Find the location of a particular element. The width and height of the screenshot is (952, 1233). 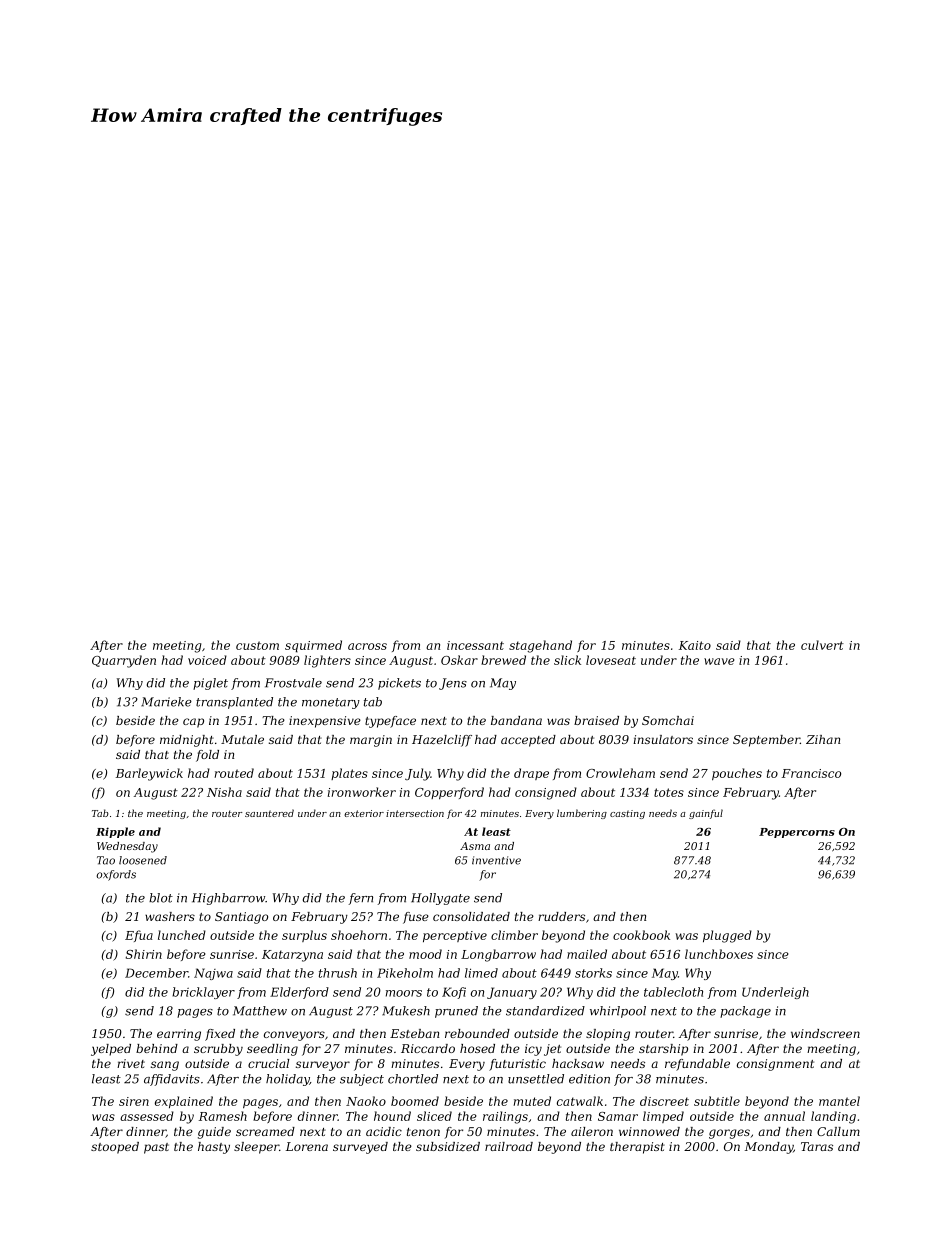

culvert is located at coordinates (822, 645).
